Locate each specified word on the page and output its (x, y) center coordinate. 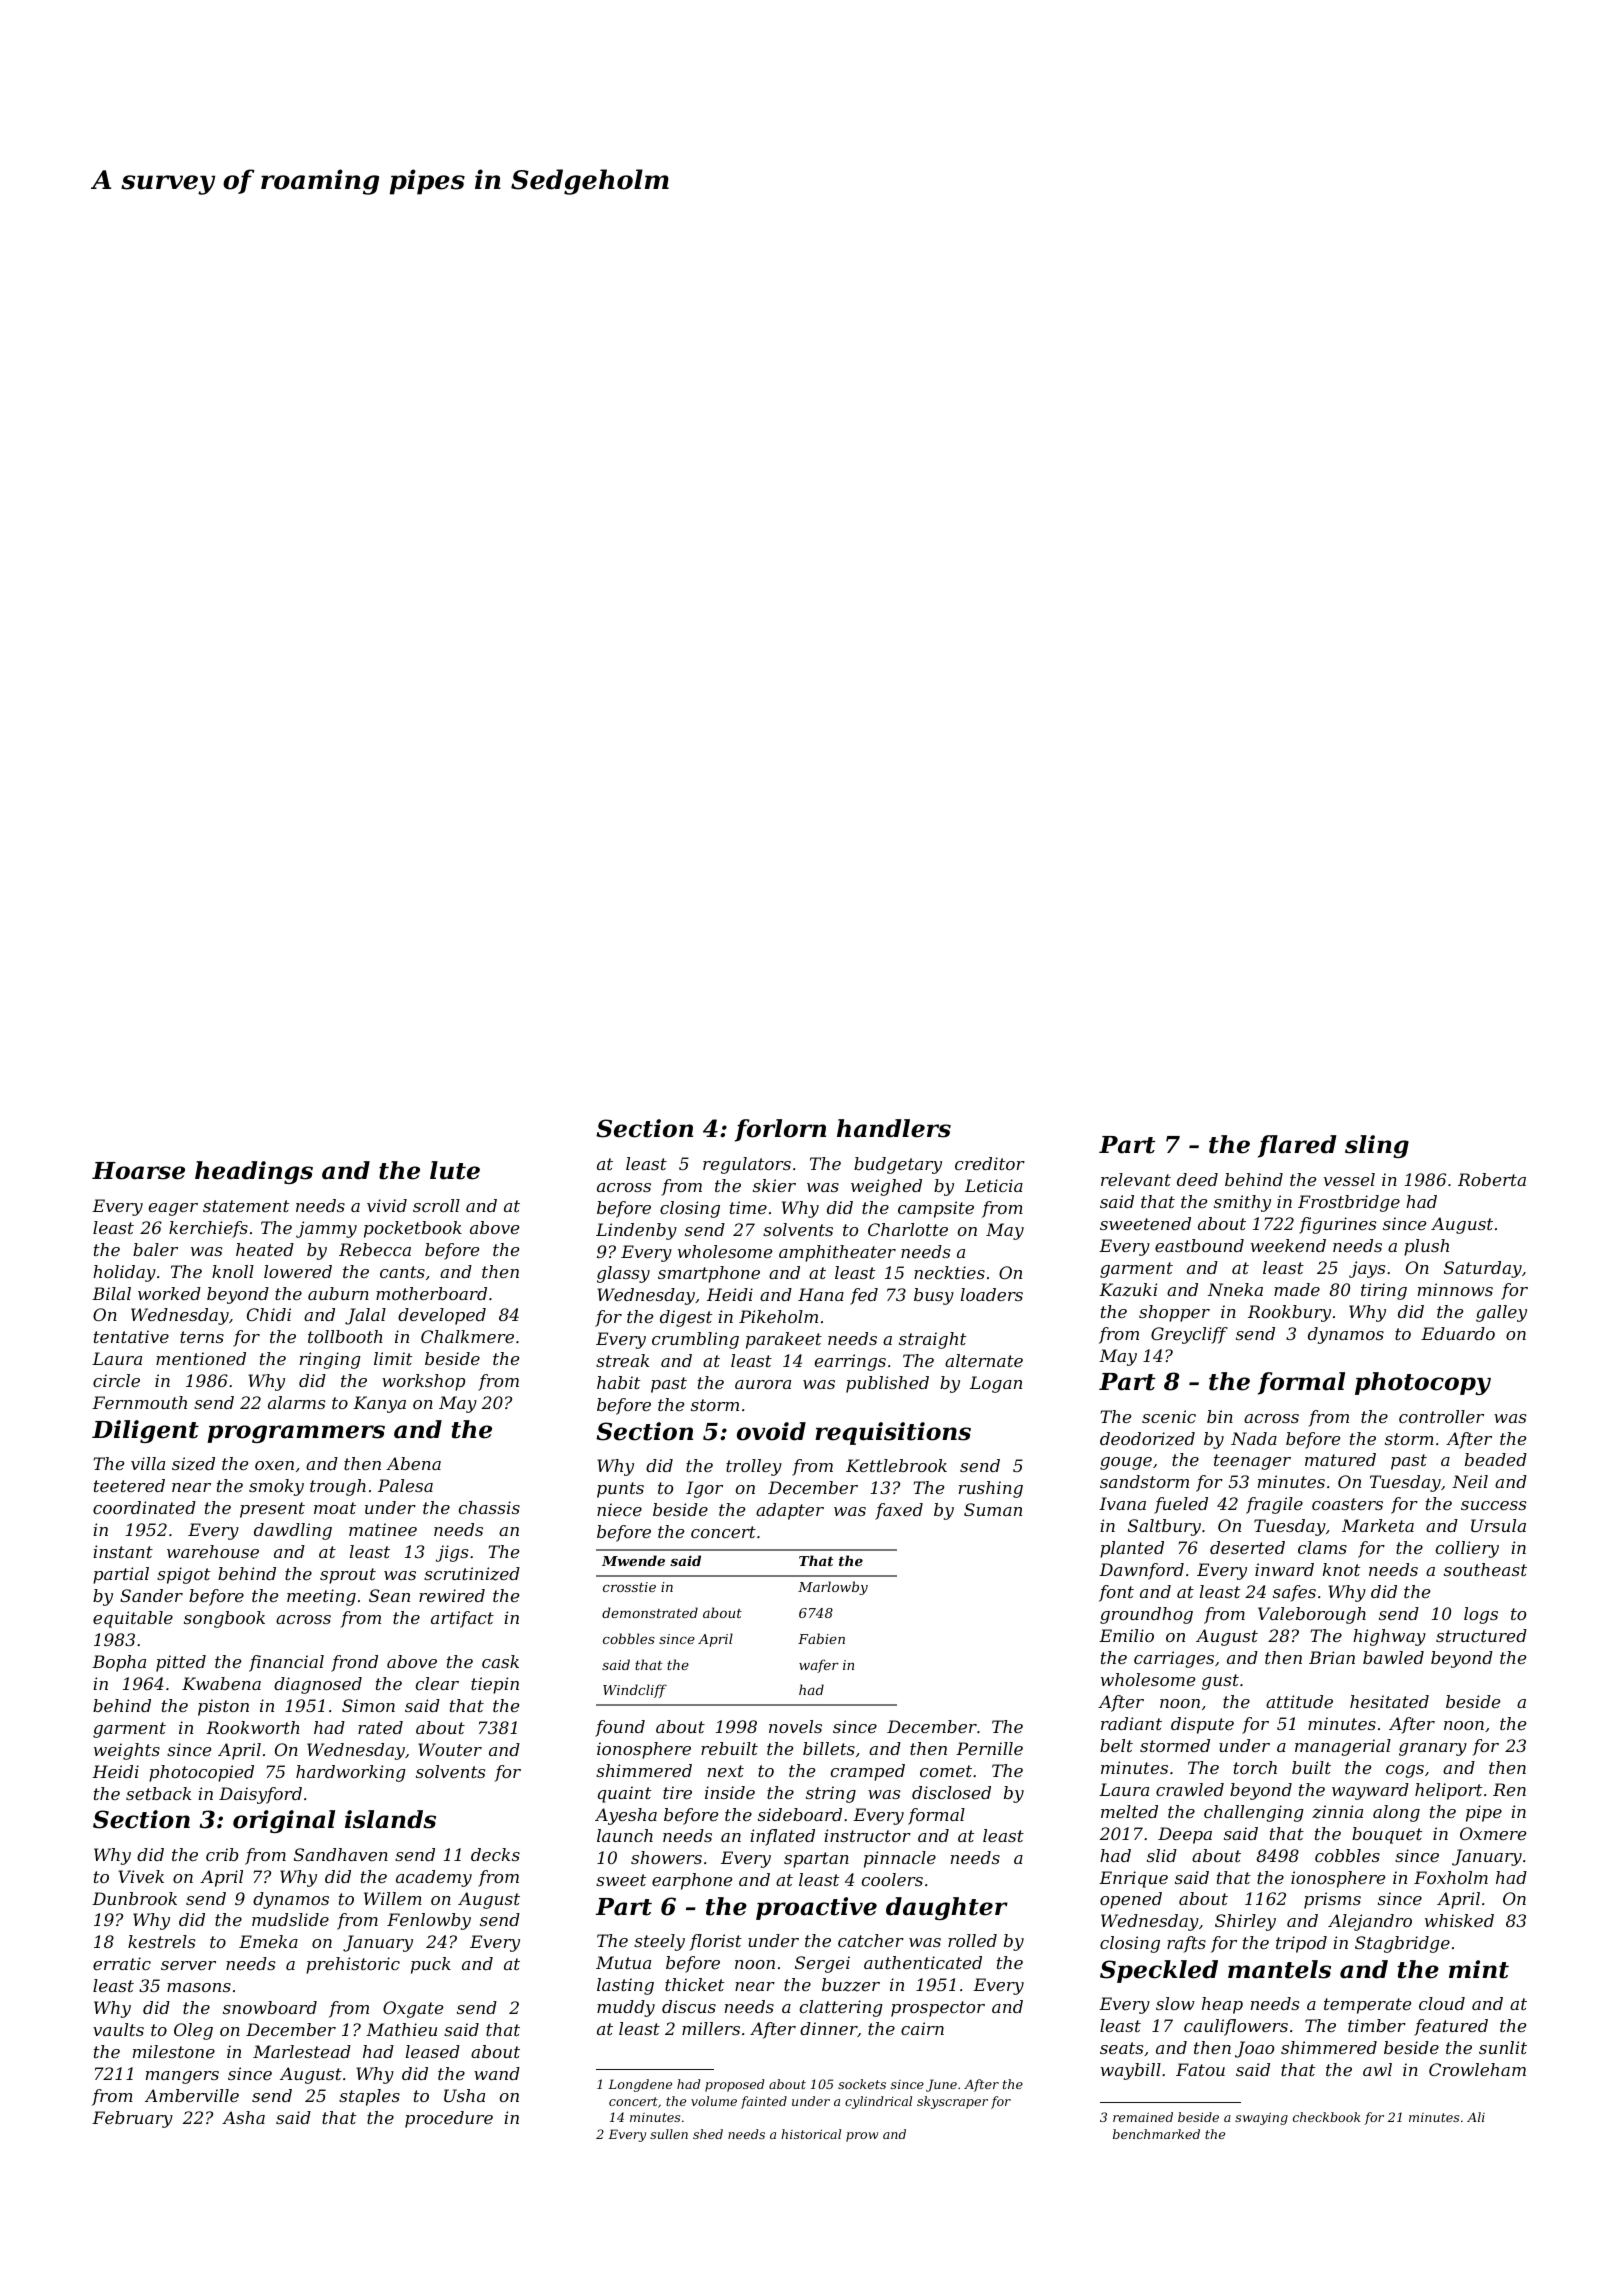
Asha (243, 2117)
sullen (669, 2134)
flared (1297, 1146)
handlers (894, 1128)
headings (254, 1172)
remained (1143, 2117)
